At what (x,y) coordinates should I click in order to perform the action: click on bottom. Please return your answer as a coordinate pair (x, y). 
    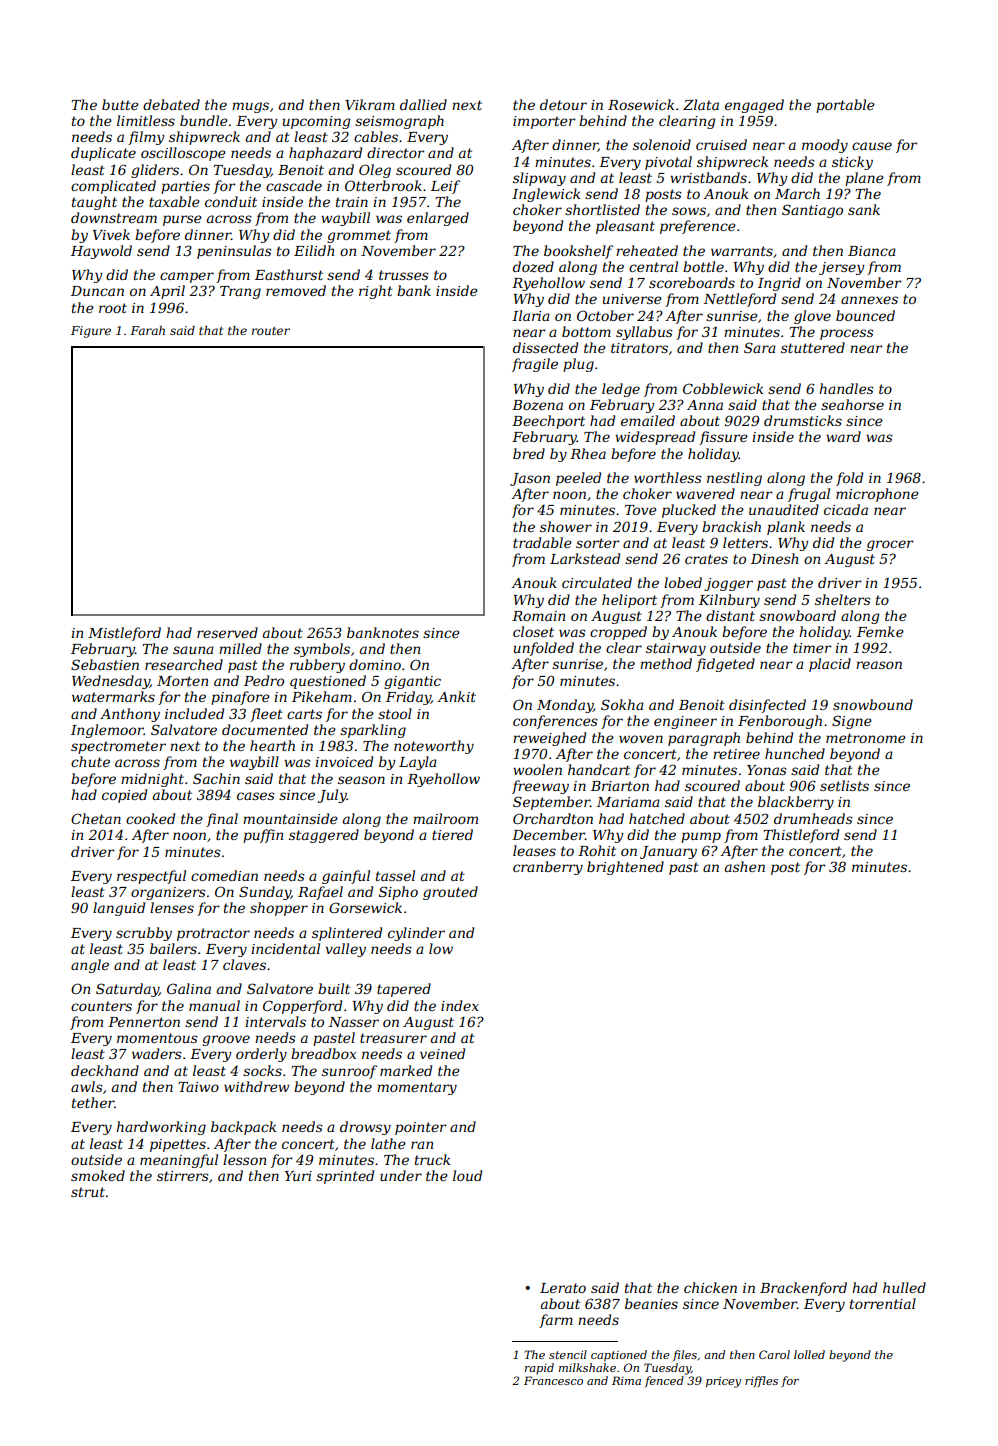
    Looking at the image, I should click on (586, 331).
